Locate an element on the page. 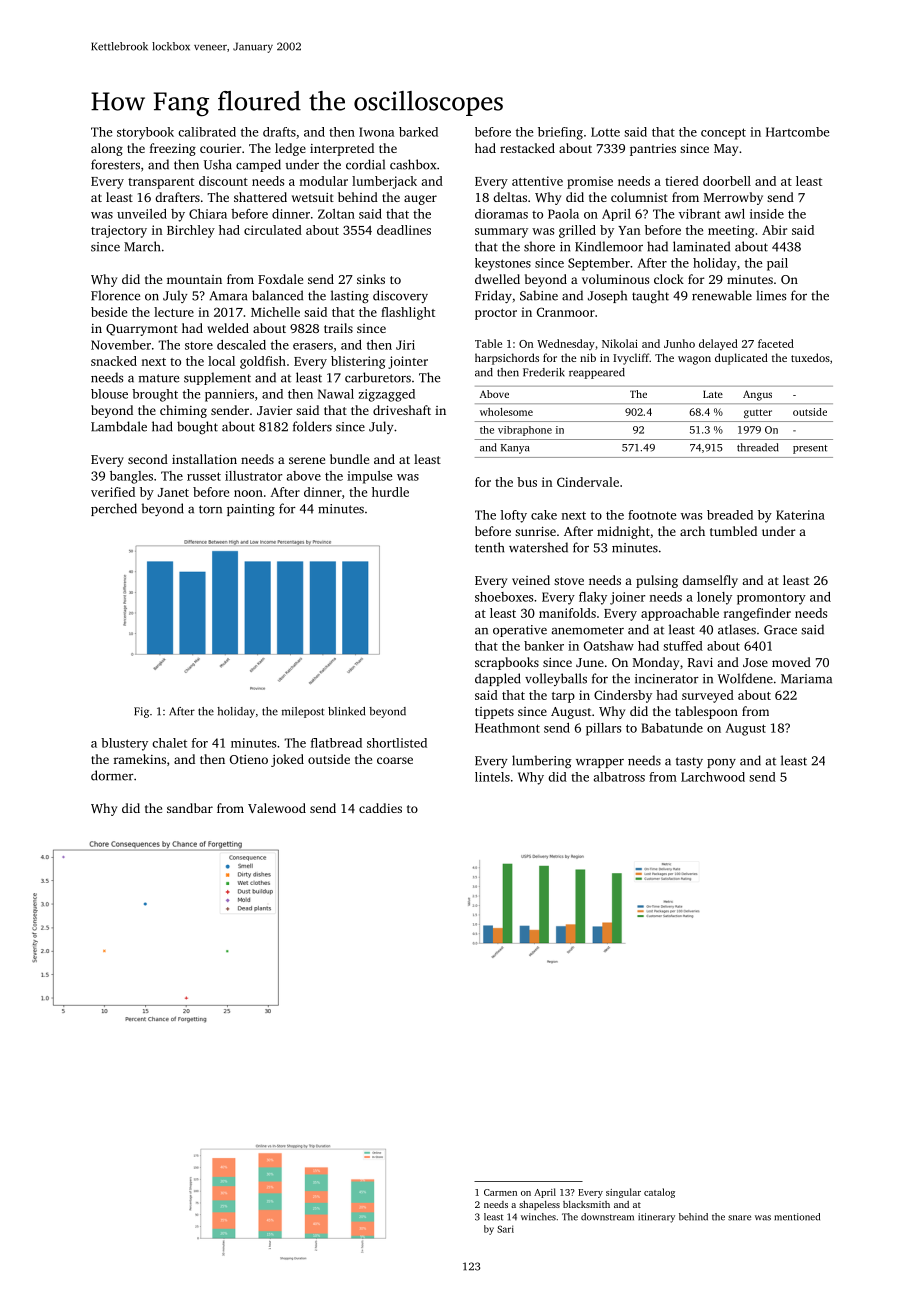 The width and height of the document is (924, 1308). Carmen is located at coordinates (500, 1192).
